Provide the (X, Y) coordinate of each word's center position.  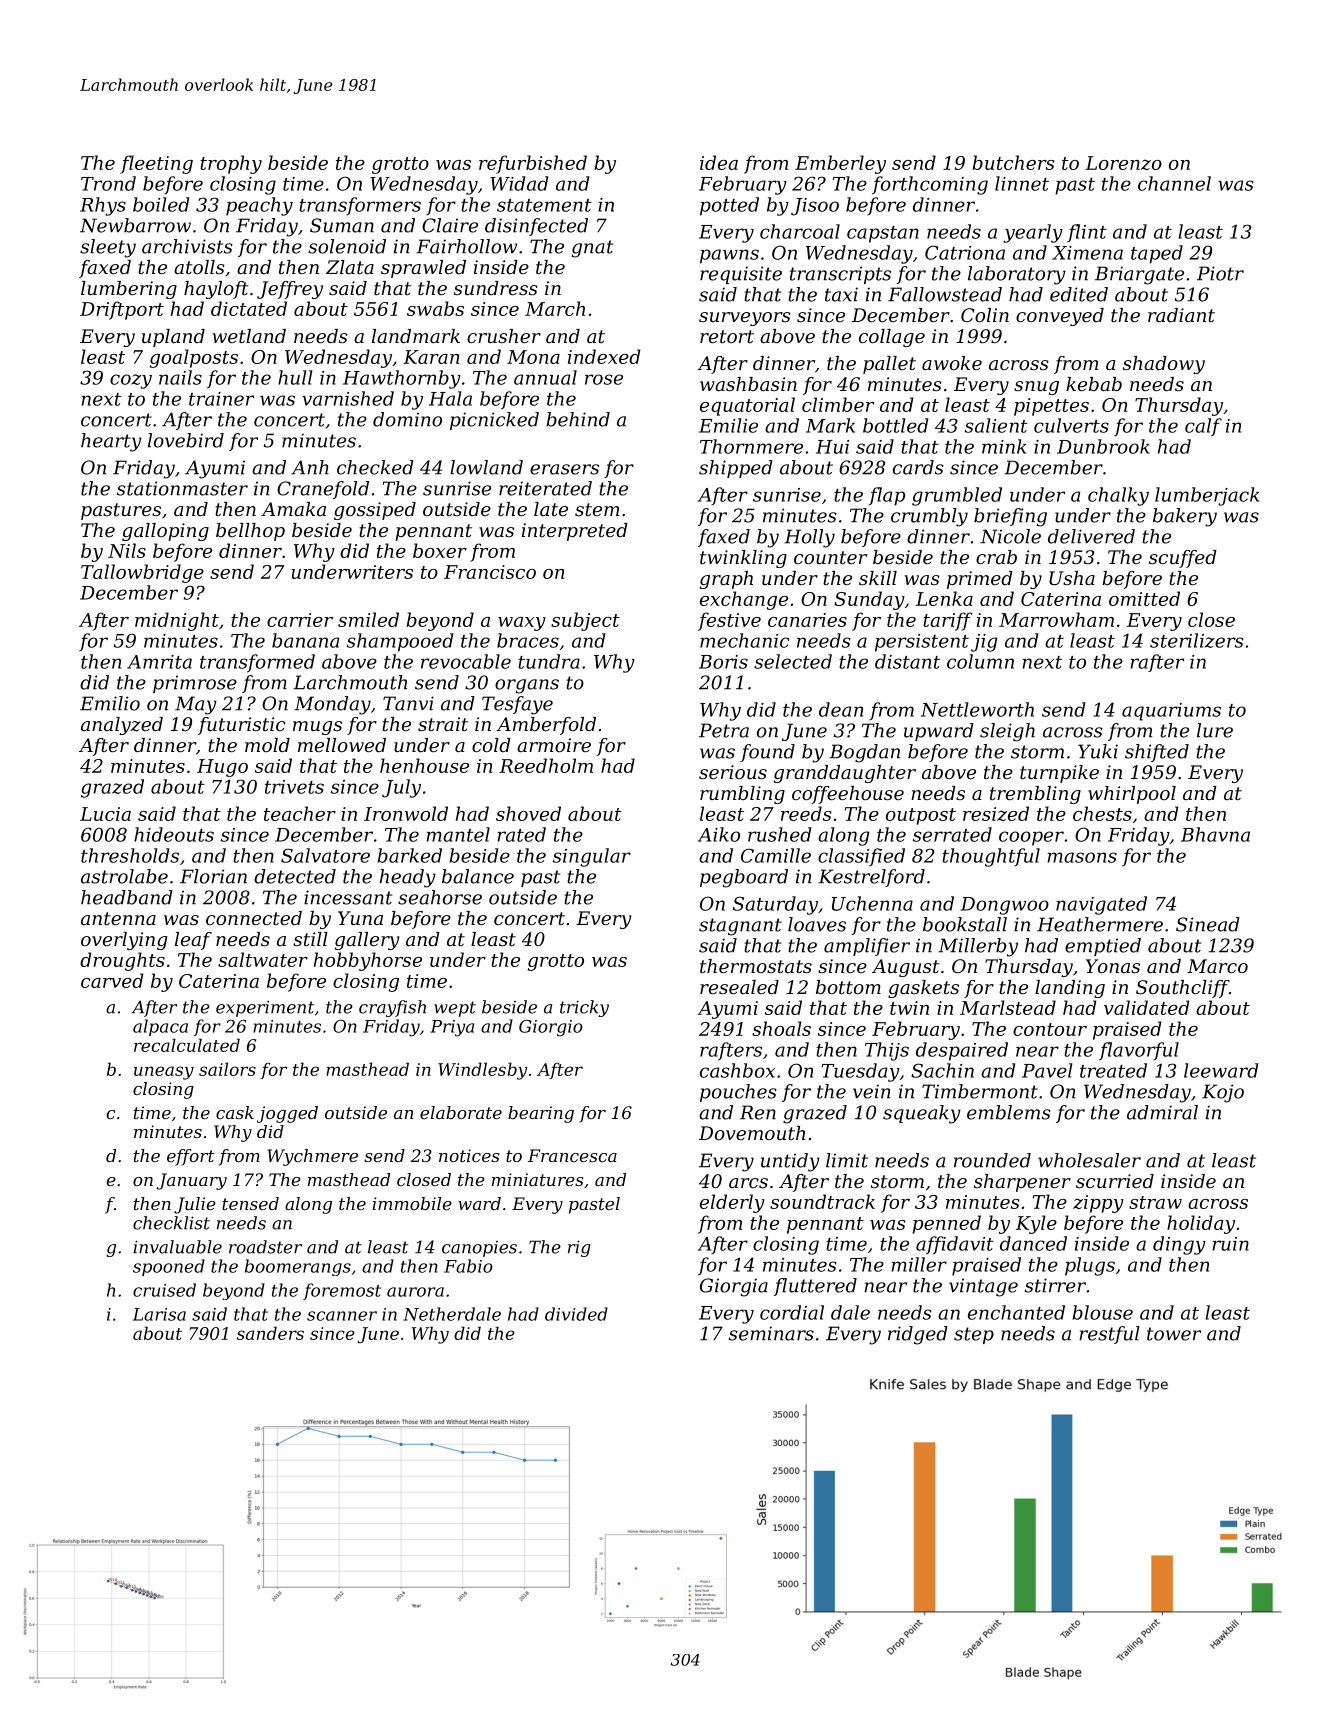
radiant (1181, 315)
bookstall (965, 924)
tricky (584, 1008)
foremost (342, 1291)
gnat (592, 249)
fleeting (156, 164)
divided (576, 1314)
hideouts (174, 834)
